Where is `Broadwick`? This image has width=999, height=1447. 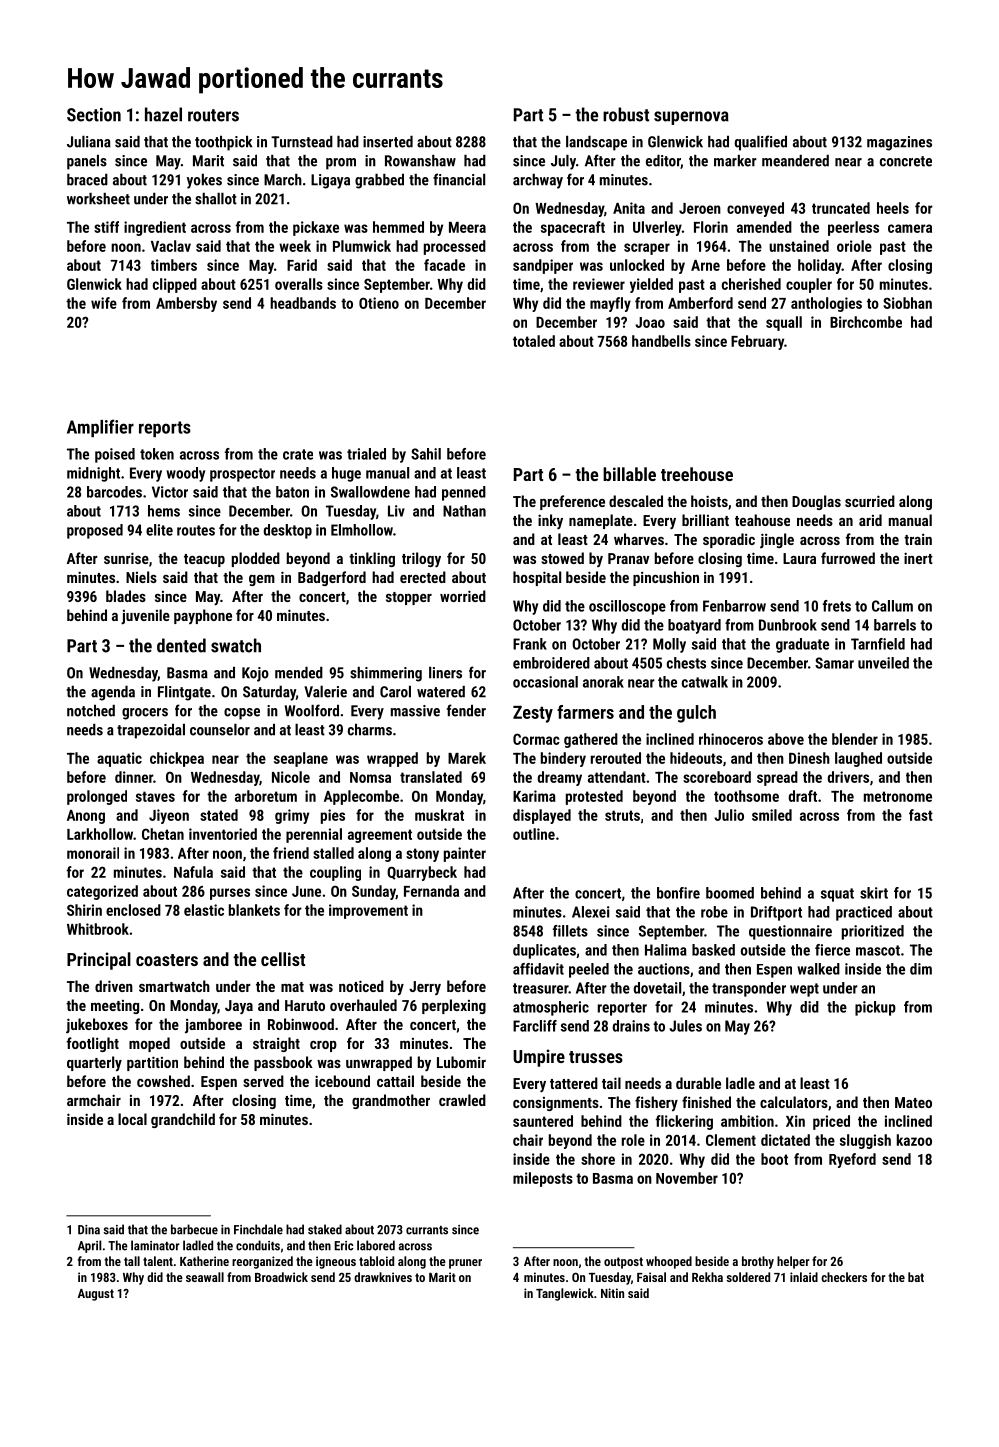 Broadwick is located at coordinates (281, 1277).
